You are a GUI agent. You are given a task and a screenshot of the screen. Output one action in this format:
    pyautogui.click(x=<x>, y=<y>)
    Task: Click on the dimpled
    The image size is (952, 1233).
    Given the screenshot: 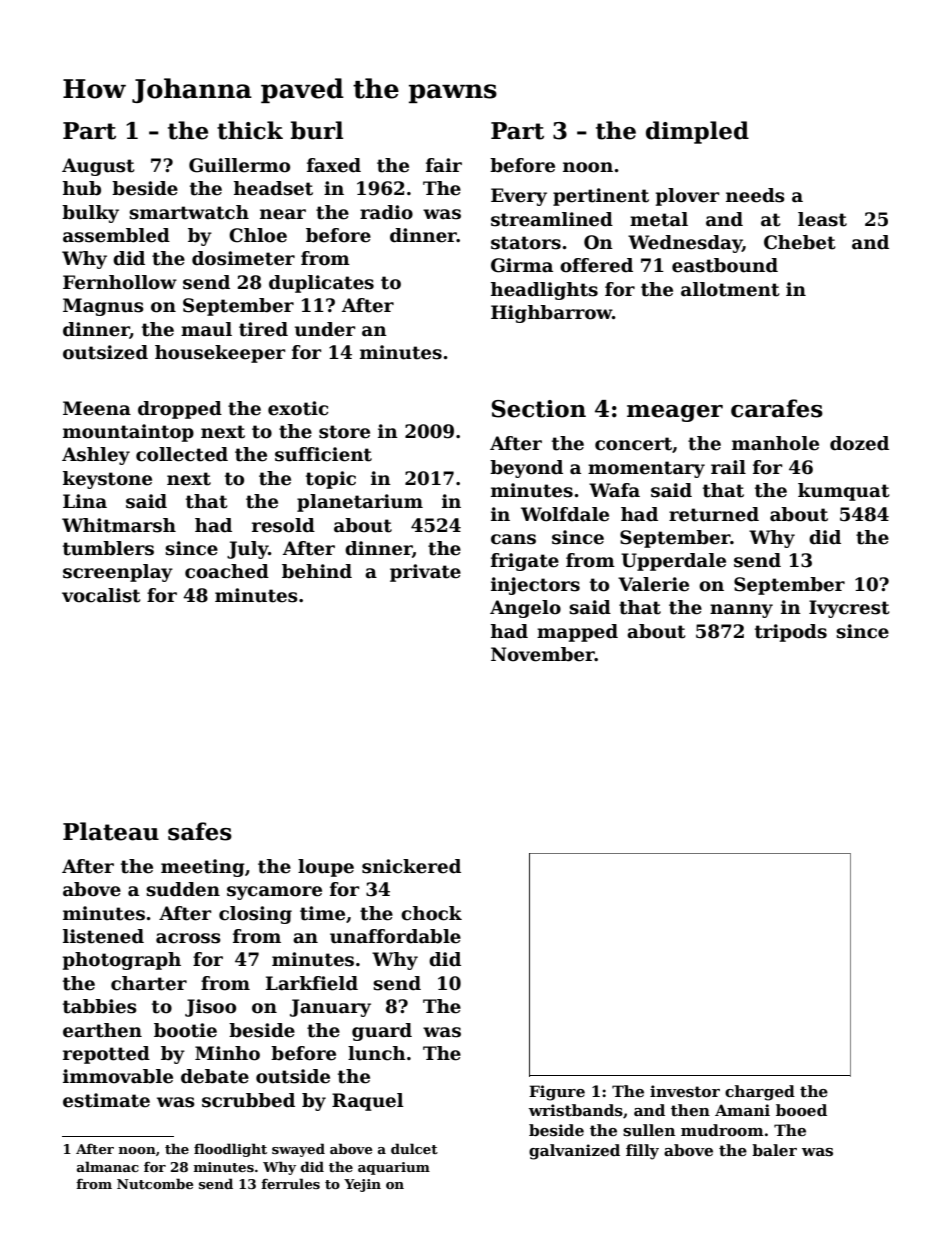 What is the action you would take?
    pyautogui.click(x=697, y=132)
